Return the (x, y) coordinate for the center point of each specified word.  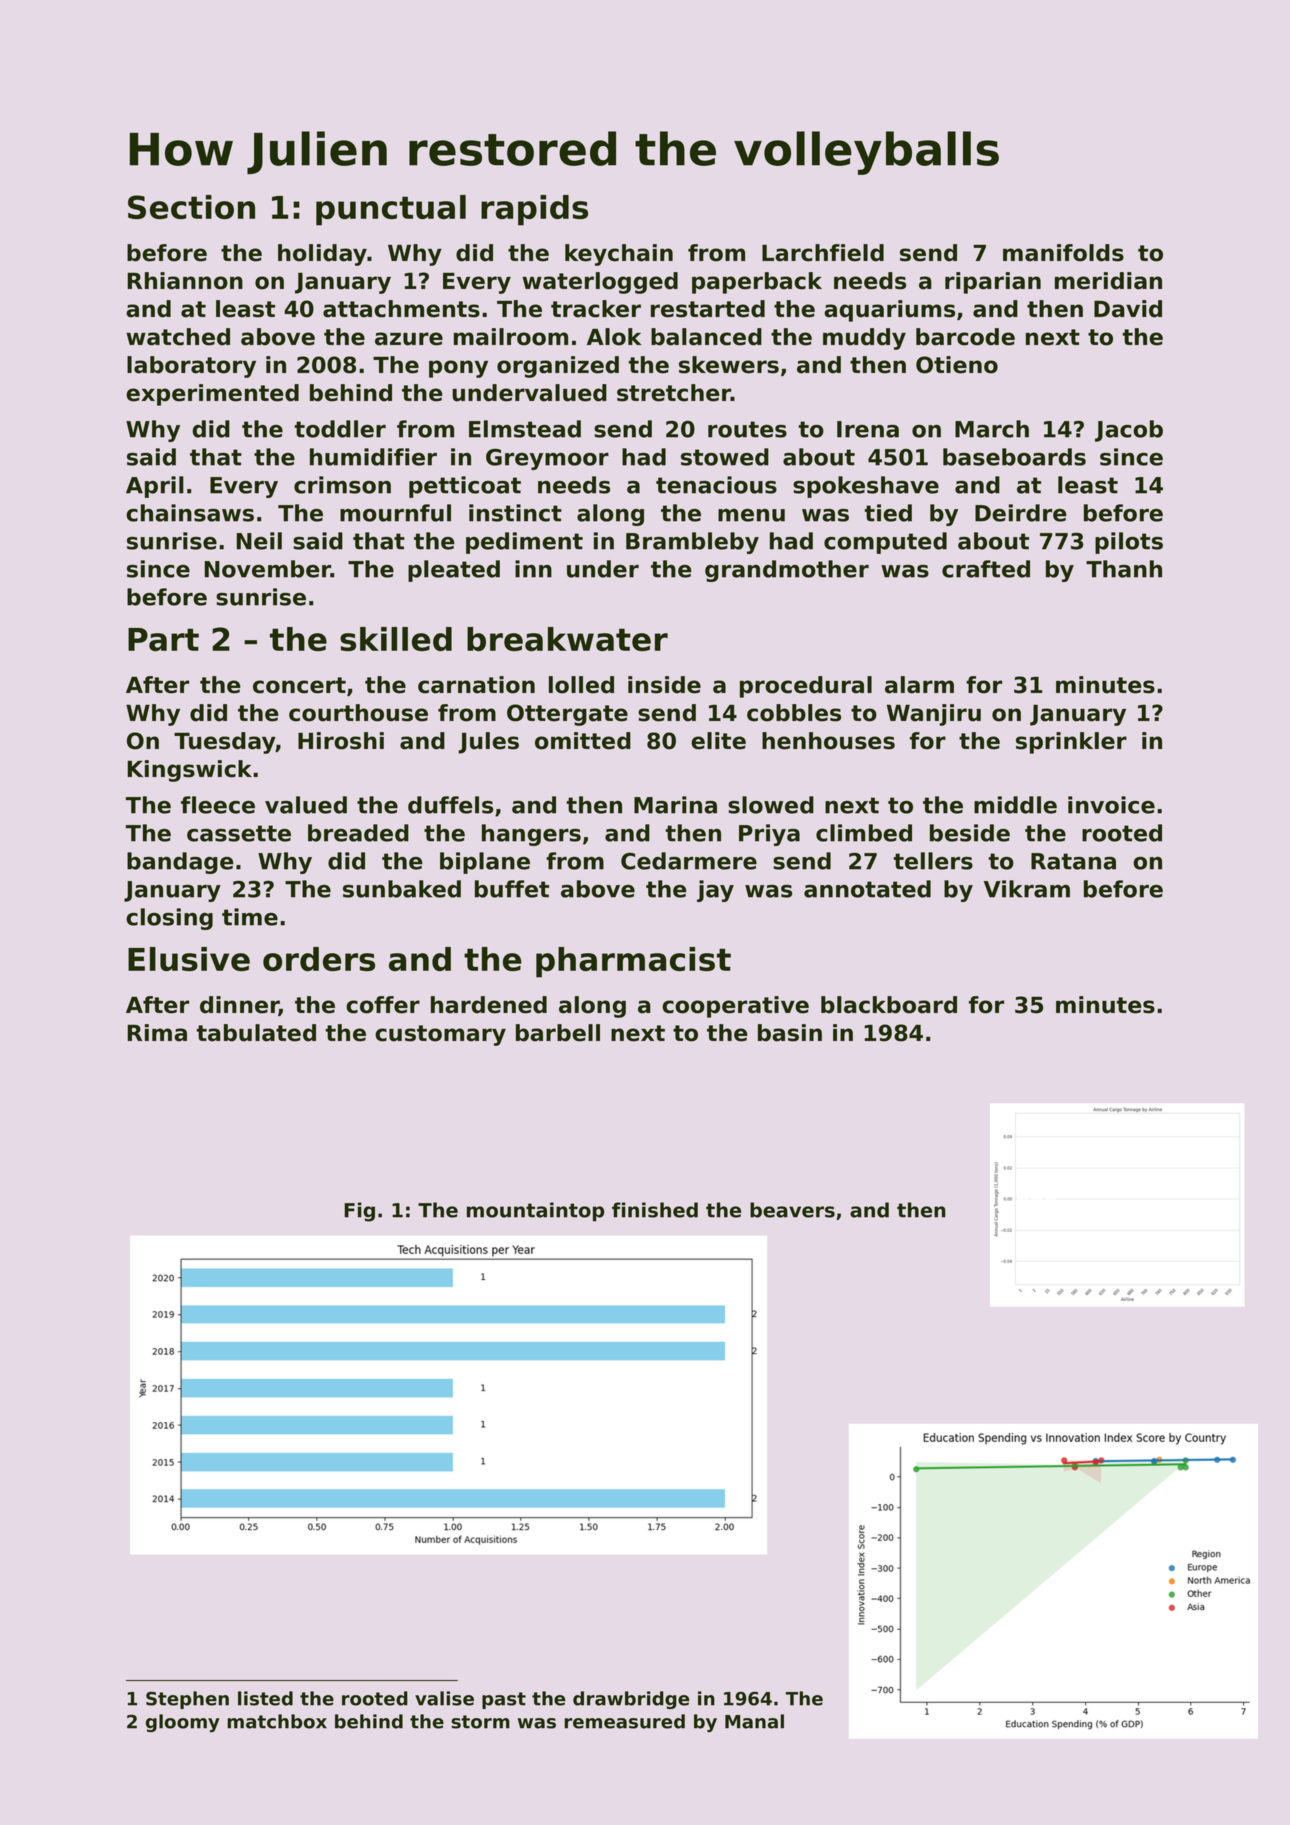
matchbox (277, 1721)
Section (191, 207)
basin (790, 1033)
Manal (754, 1721)
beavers (792, 1210)
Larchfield (823, 253)
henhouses (828, 741)
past (504, 1700)
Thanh (1124, 569)
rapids (534, 210)
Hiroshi (341, 741)
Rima (157, 1033)
